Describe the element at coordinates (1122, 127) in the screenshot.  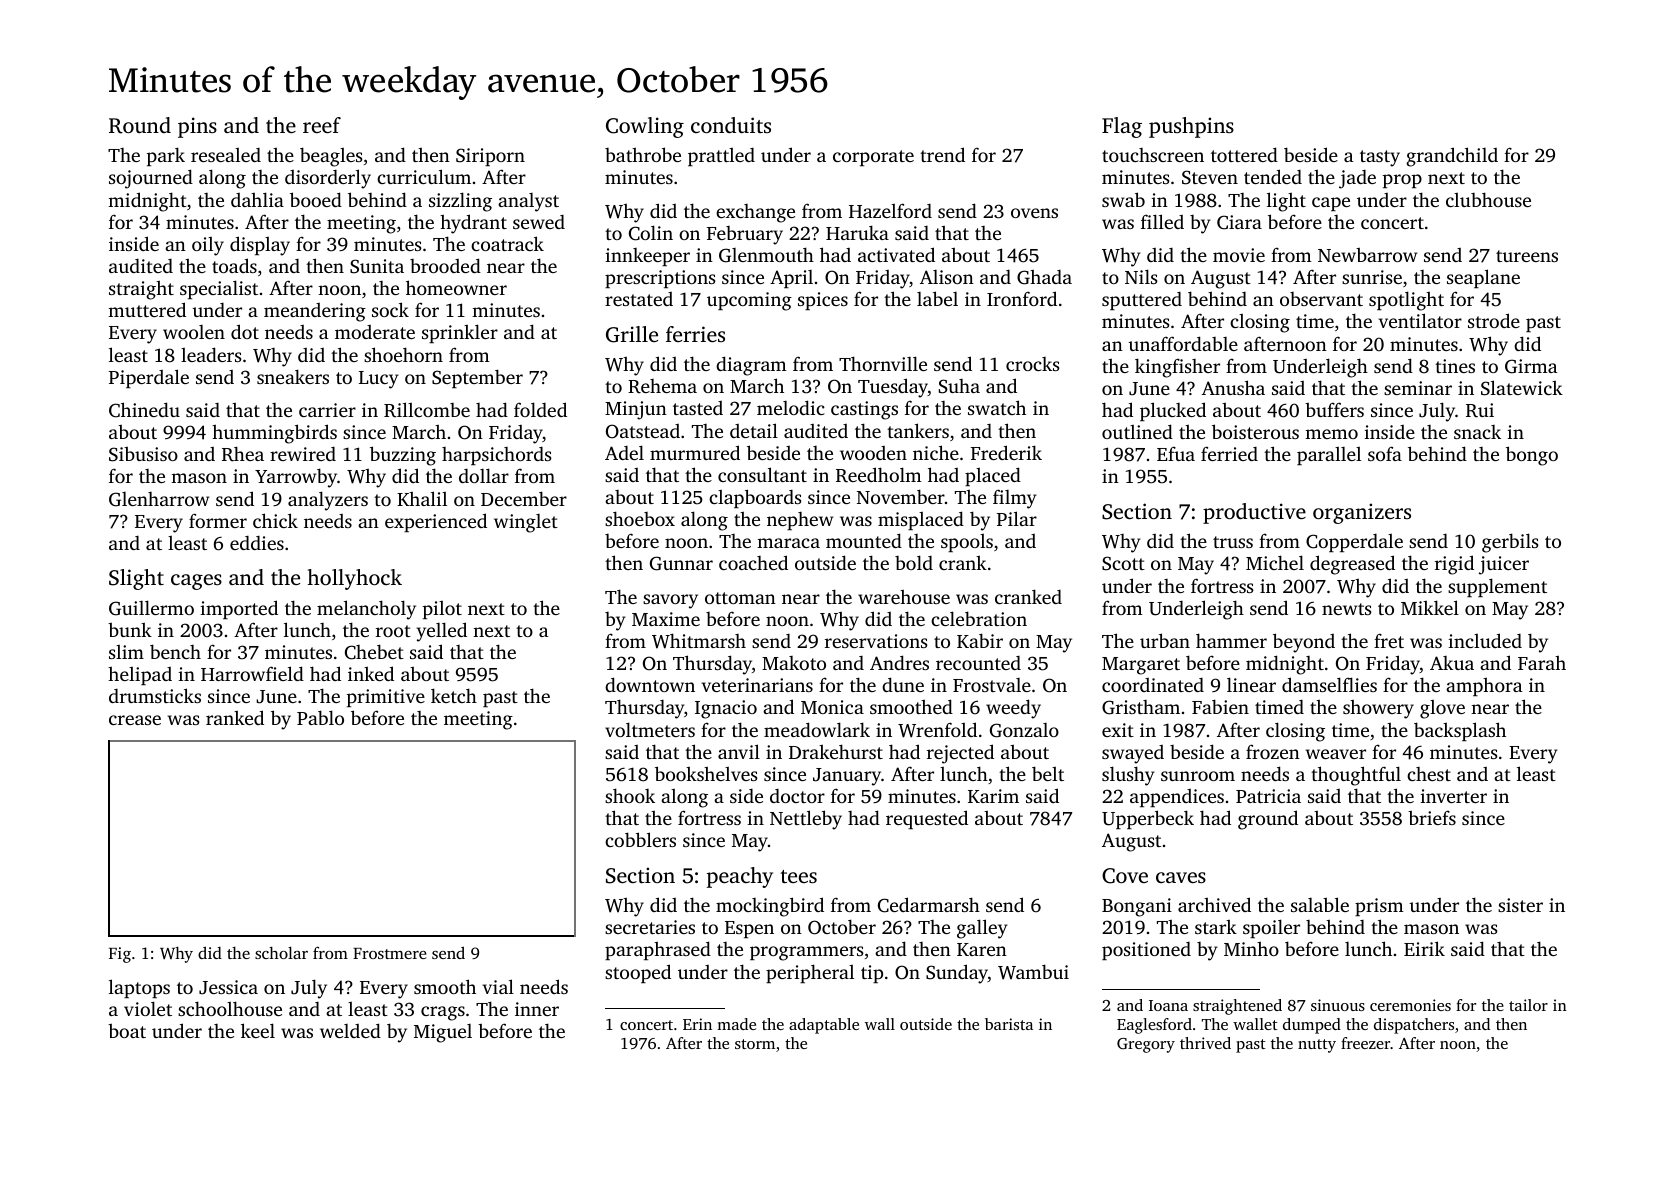
I see `Flag` at that location.
